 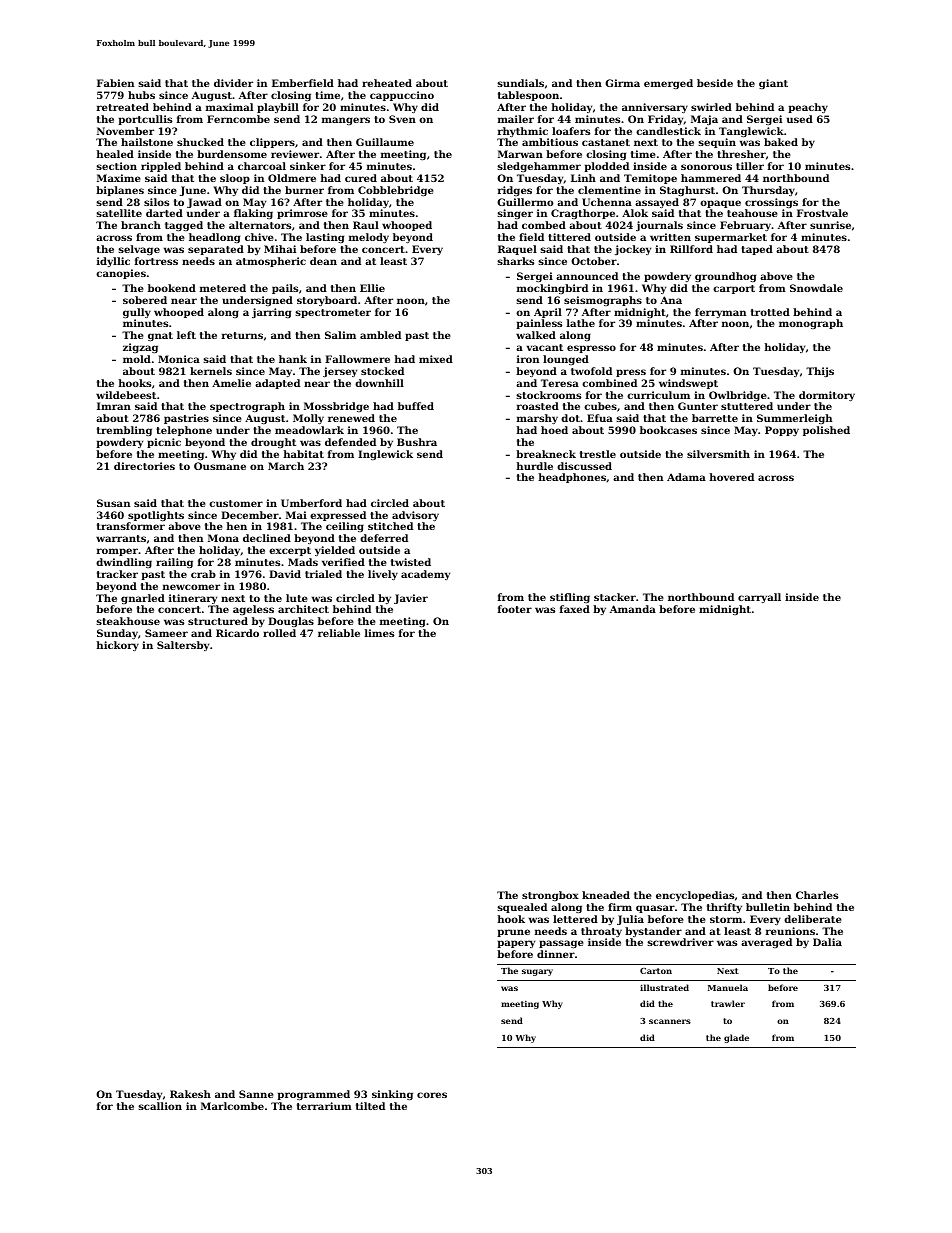 I want to click on Charles, so click(x=817, y=895).
